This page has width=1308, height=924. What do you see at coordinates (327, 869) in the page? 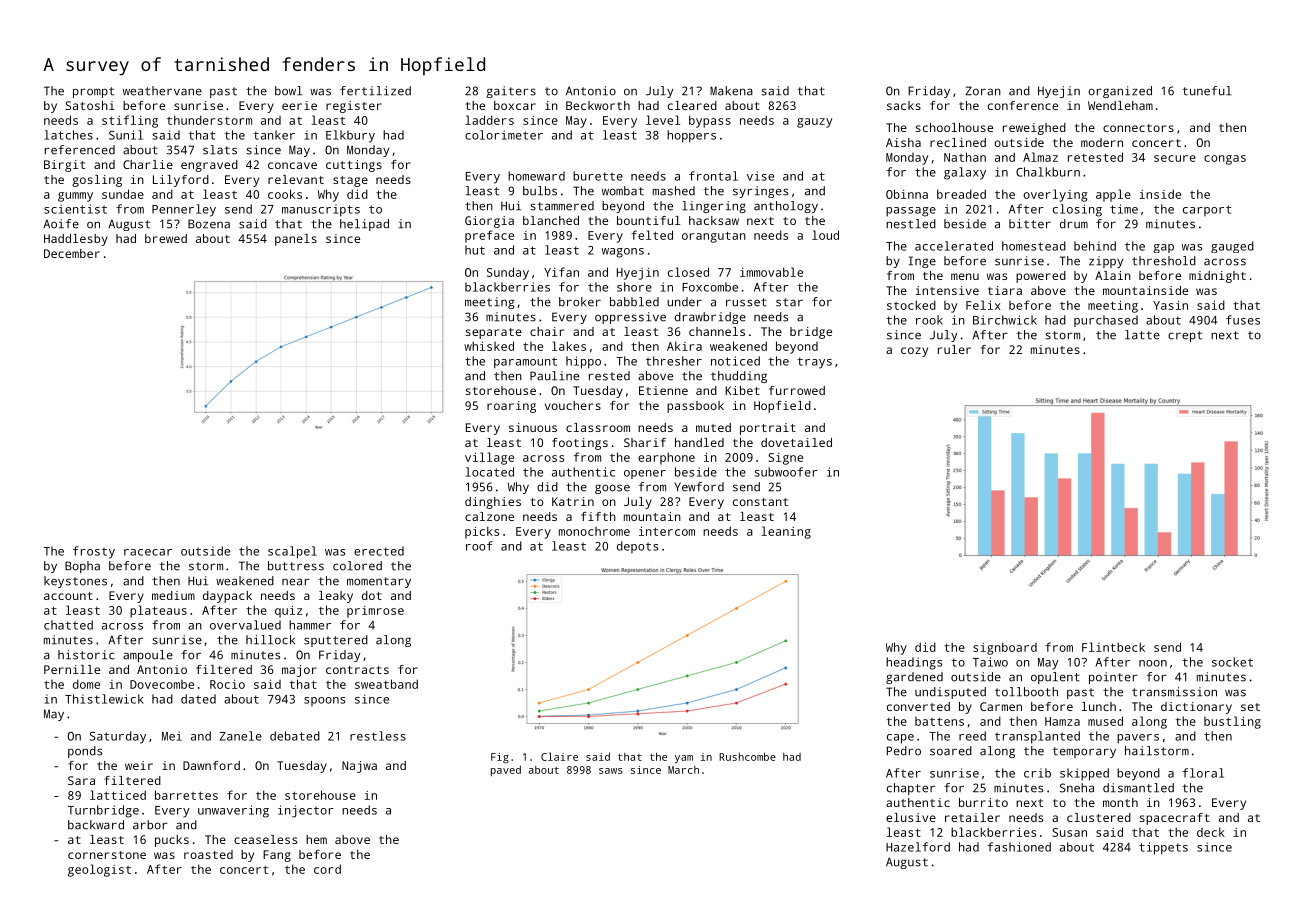
I see `cord` at bounding box center [327, 869].
